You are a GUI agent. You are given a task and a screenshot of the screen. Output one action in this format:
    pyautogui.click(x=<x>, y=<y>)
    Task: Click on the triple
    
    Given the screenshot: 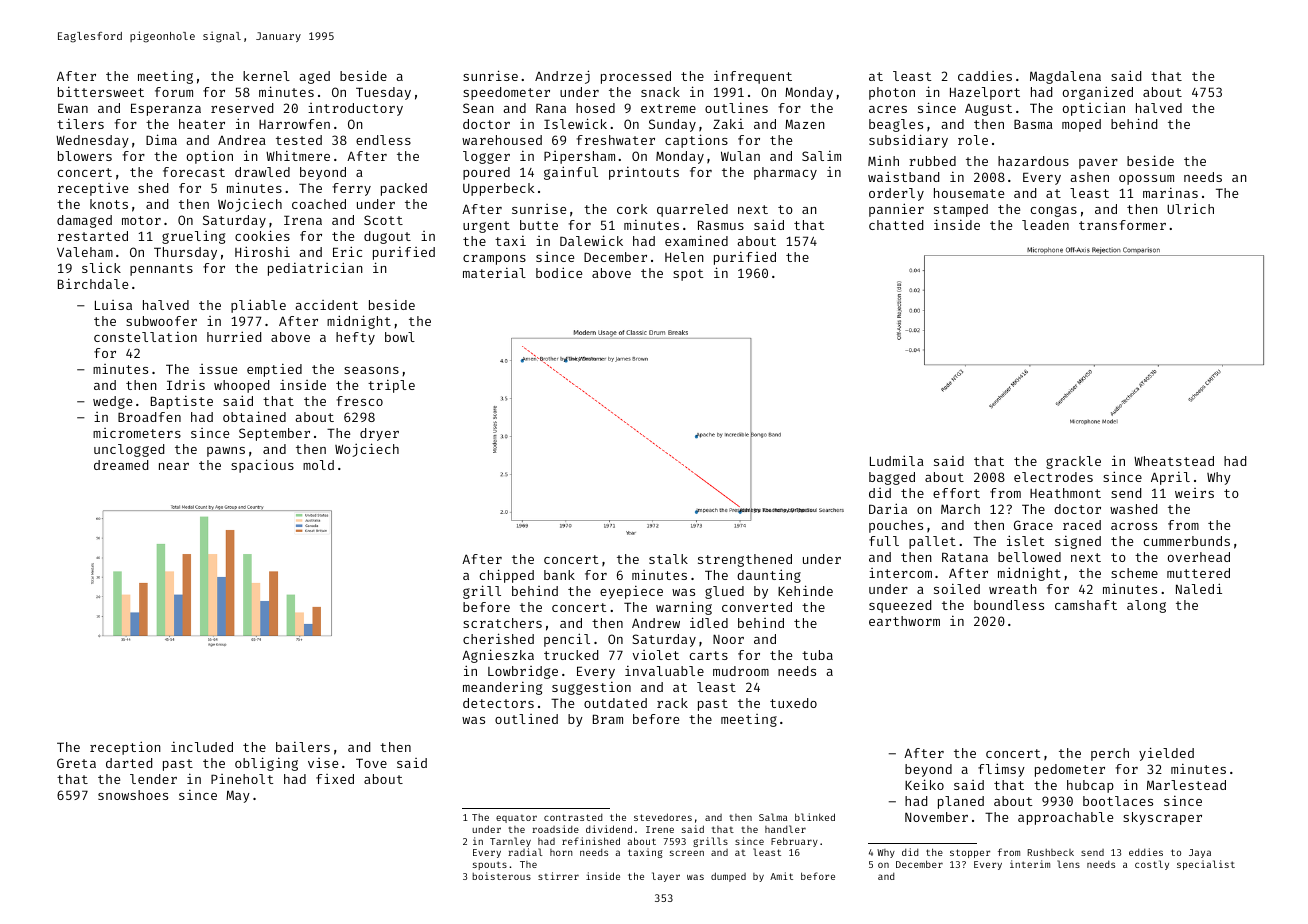 What is the action you would take?
    pyautogui.click(x=391, y=386)
